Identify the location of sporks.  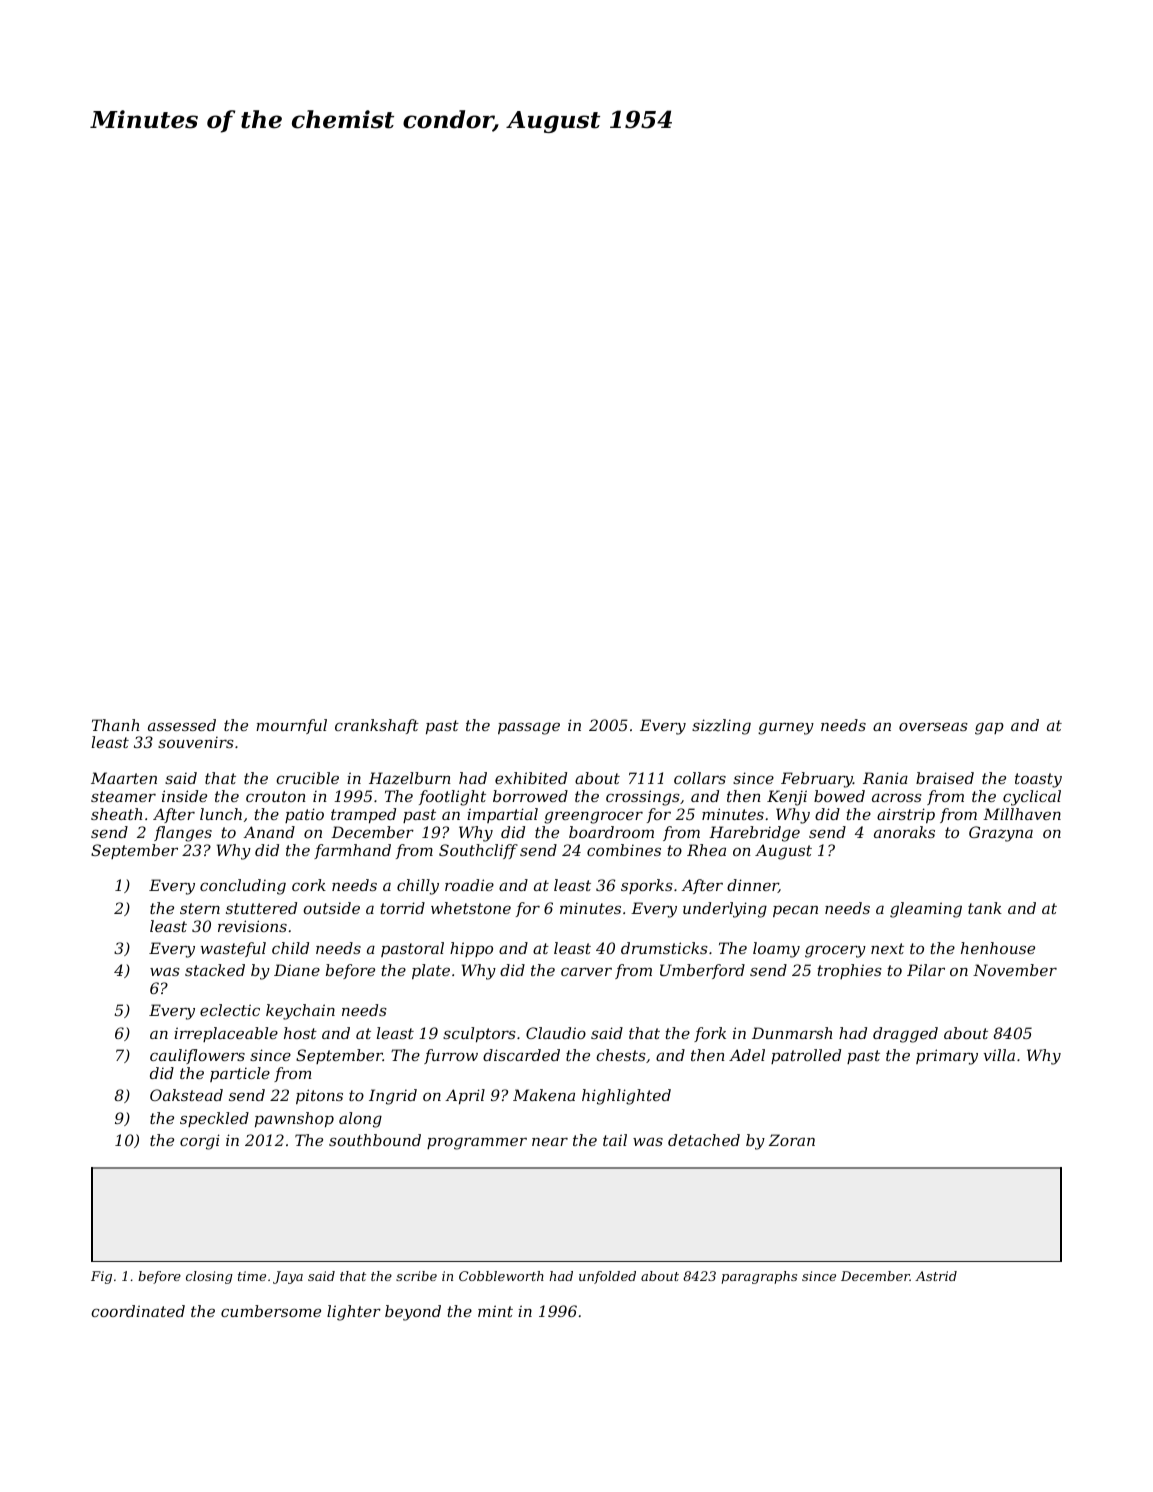
(647, 886).
